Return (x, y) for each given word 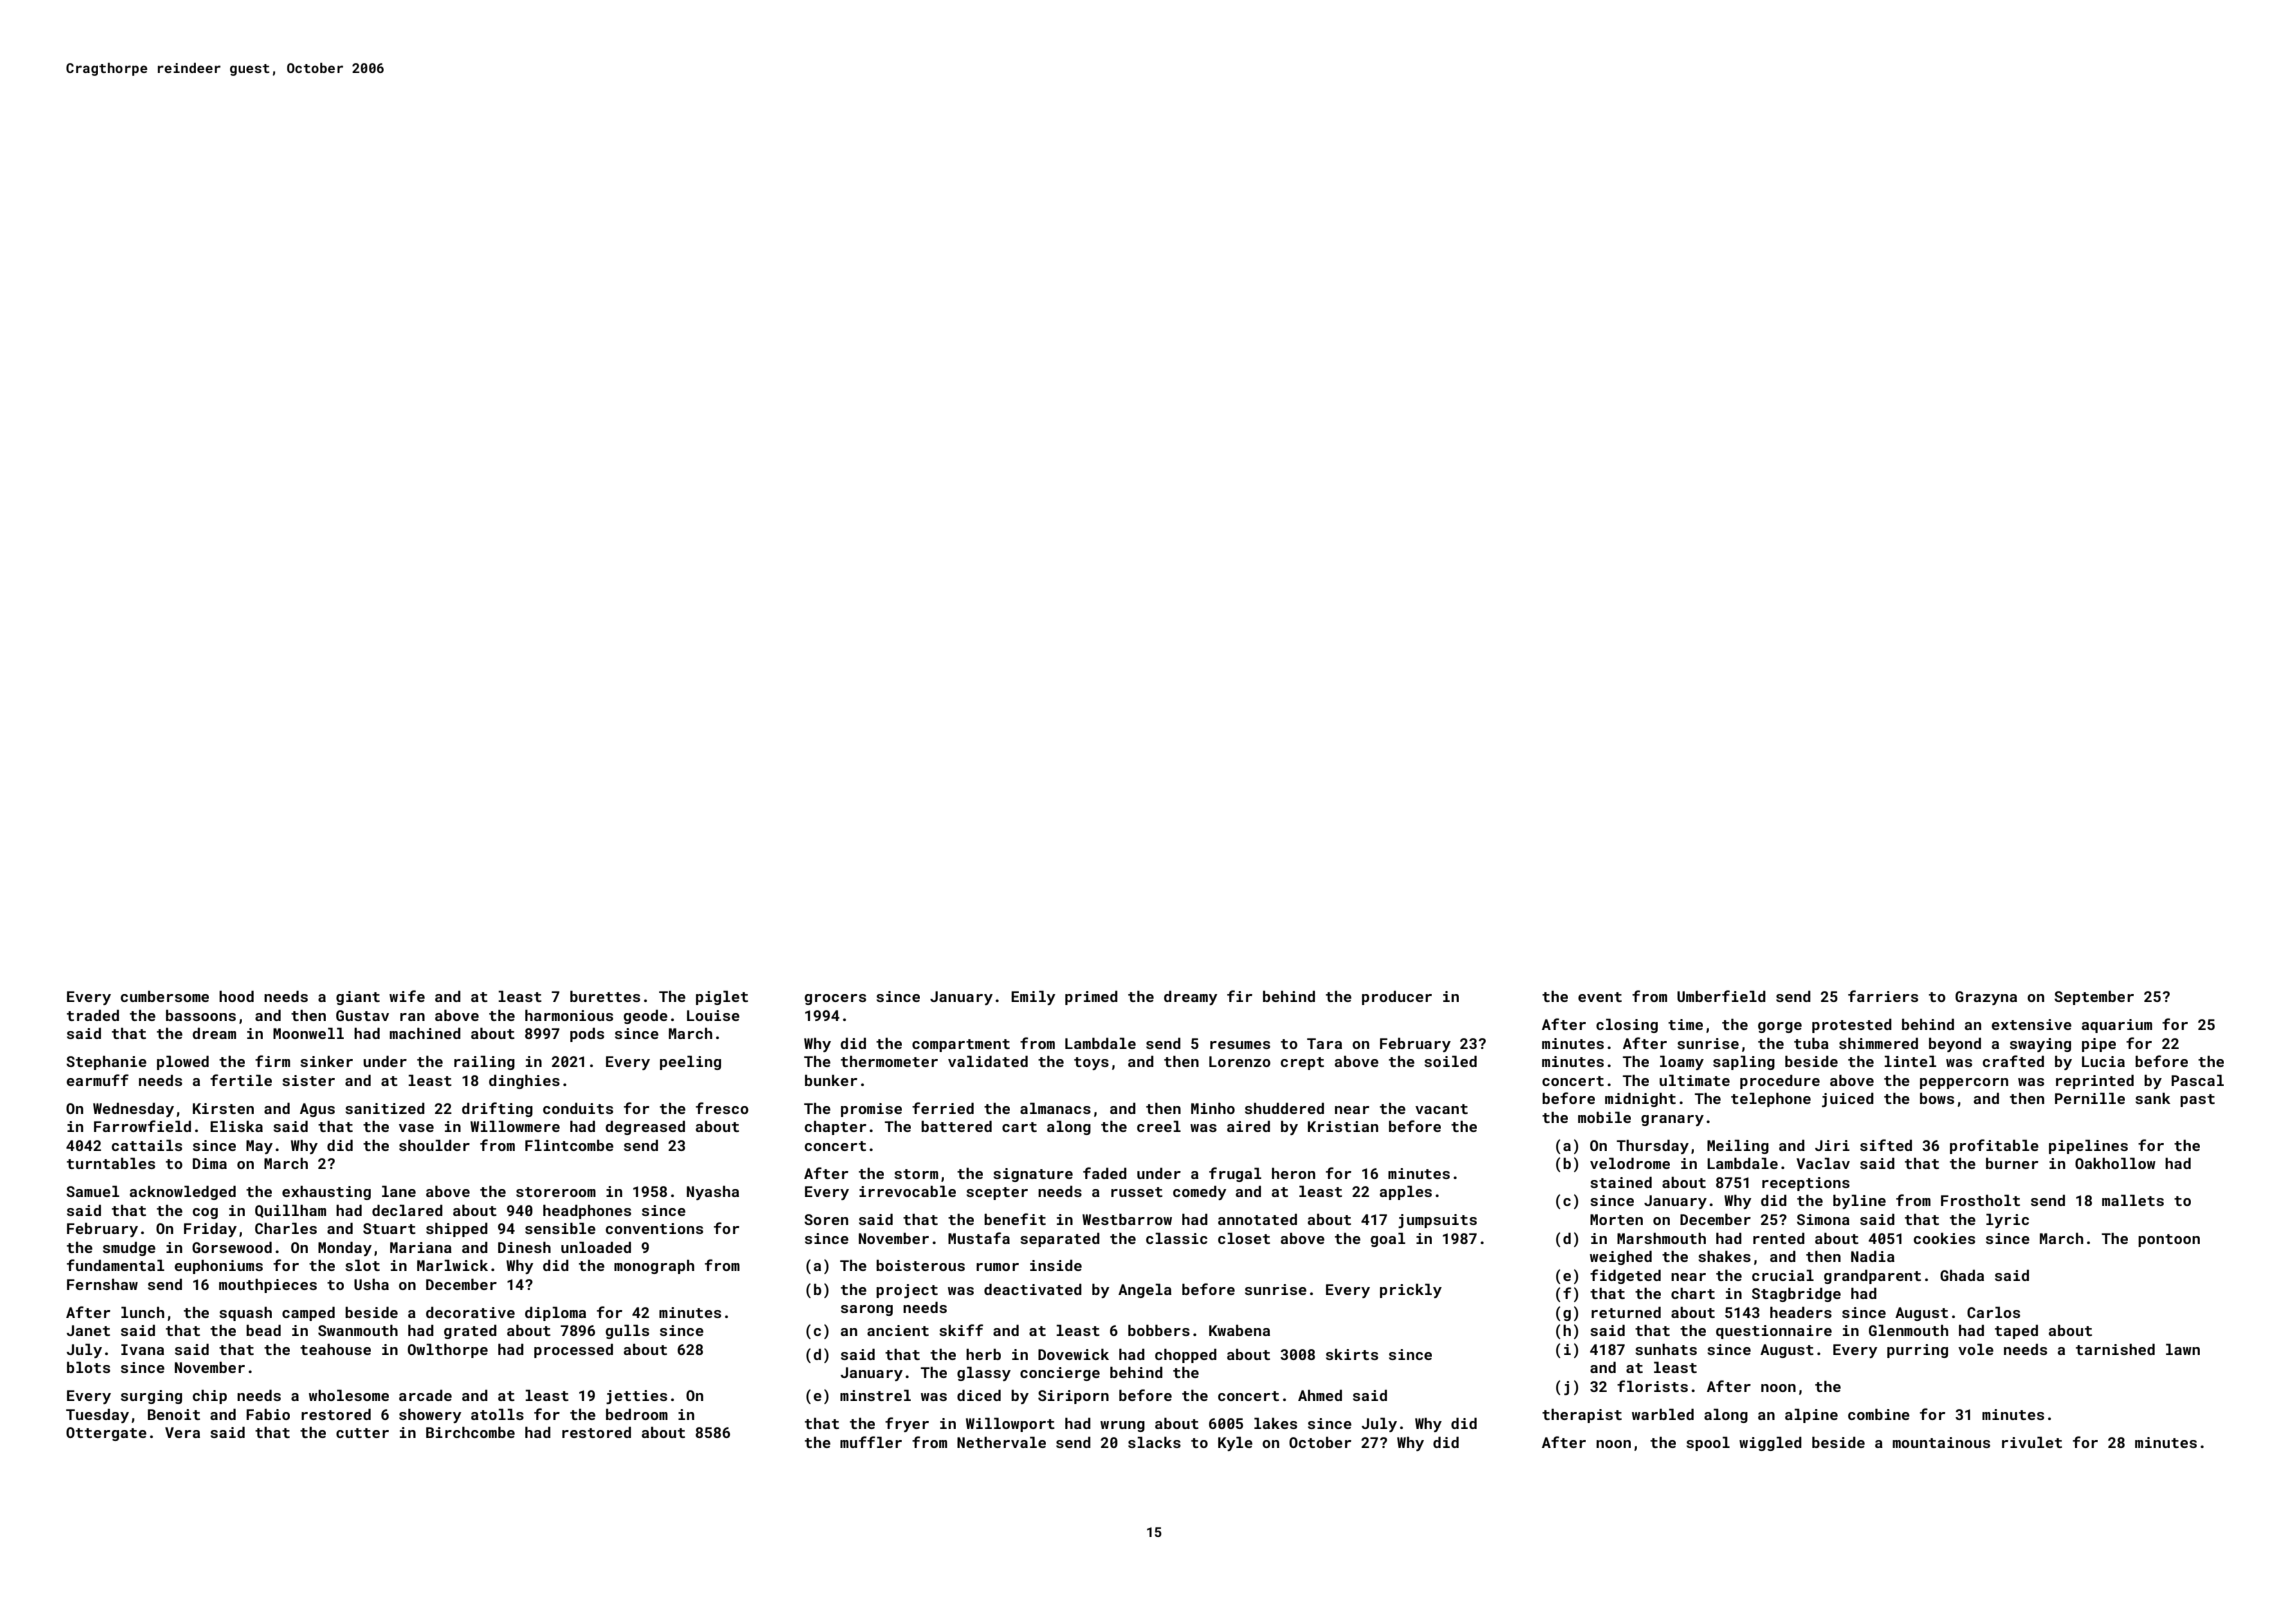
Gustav (362, 1015)
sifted (1886, 1145)
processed (573, 1351)
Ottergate (106, 1434)
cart (1019, 1127)
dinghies (524, 1082)
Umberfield (1721, 996)
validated (988, 1061)
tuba (1811, 1043)
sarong (867, 1310)
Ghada (1962, 1275)
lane (399, 1191)
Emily (1033, 998)
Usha (371, 1284)
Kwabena (1239, 1330)
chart (1693, 1293)
